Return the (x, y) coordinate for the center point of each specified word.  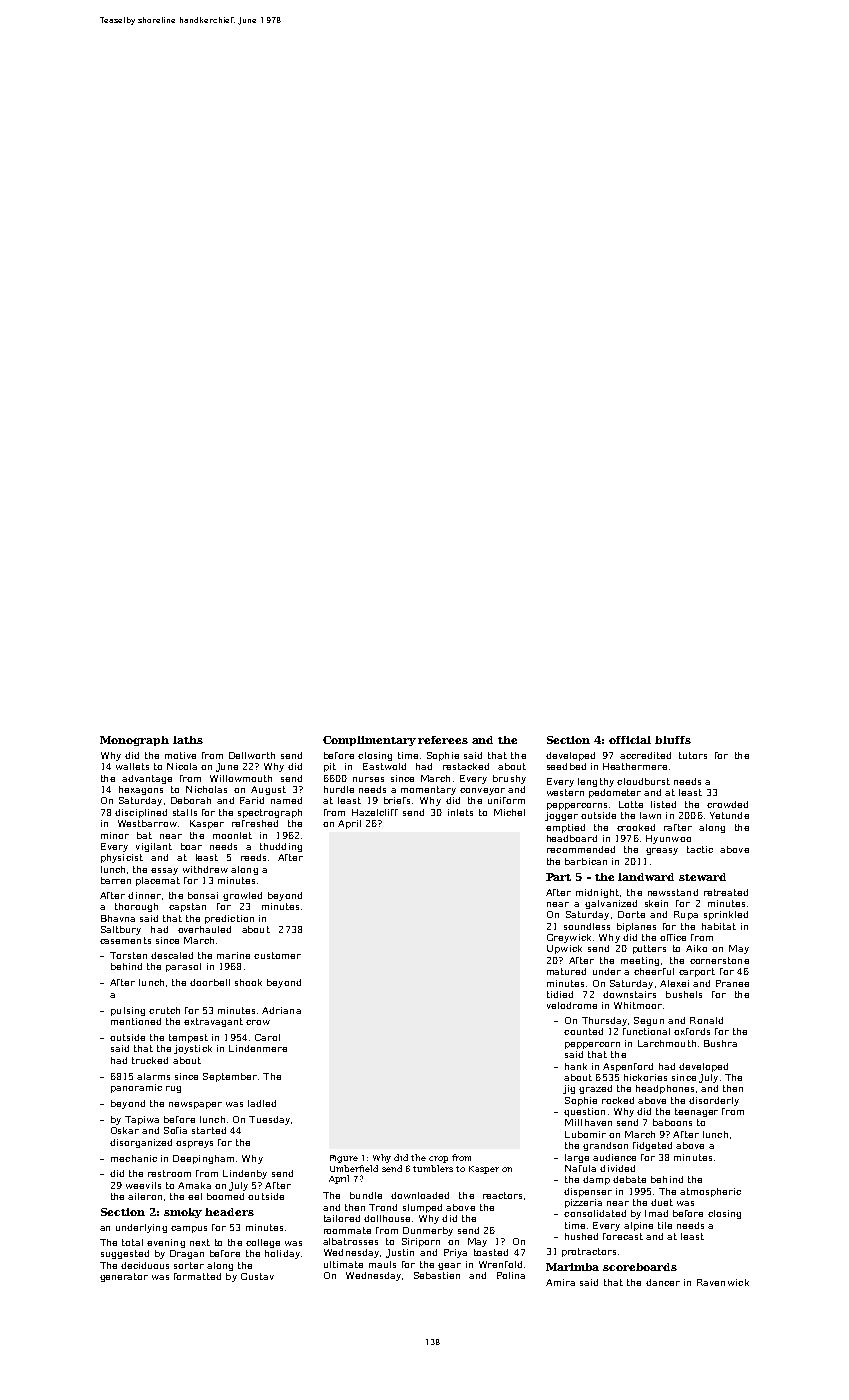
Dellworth (252, 755)
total (132, 1242)
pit (330, 767)
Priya (455, 1253)
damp (596, 1180)
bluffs (673, 740)
